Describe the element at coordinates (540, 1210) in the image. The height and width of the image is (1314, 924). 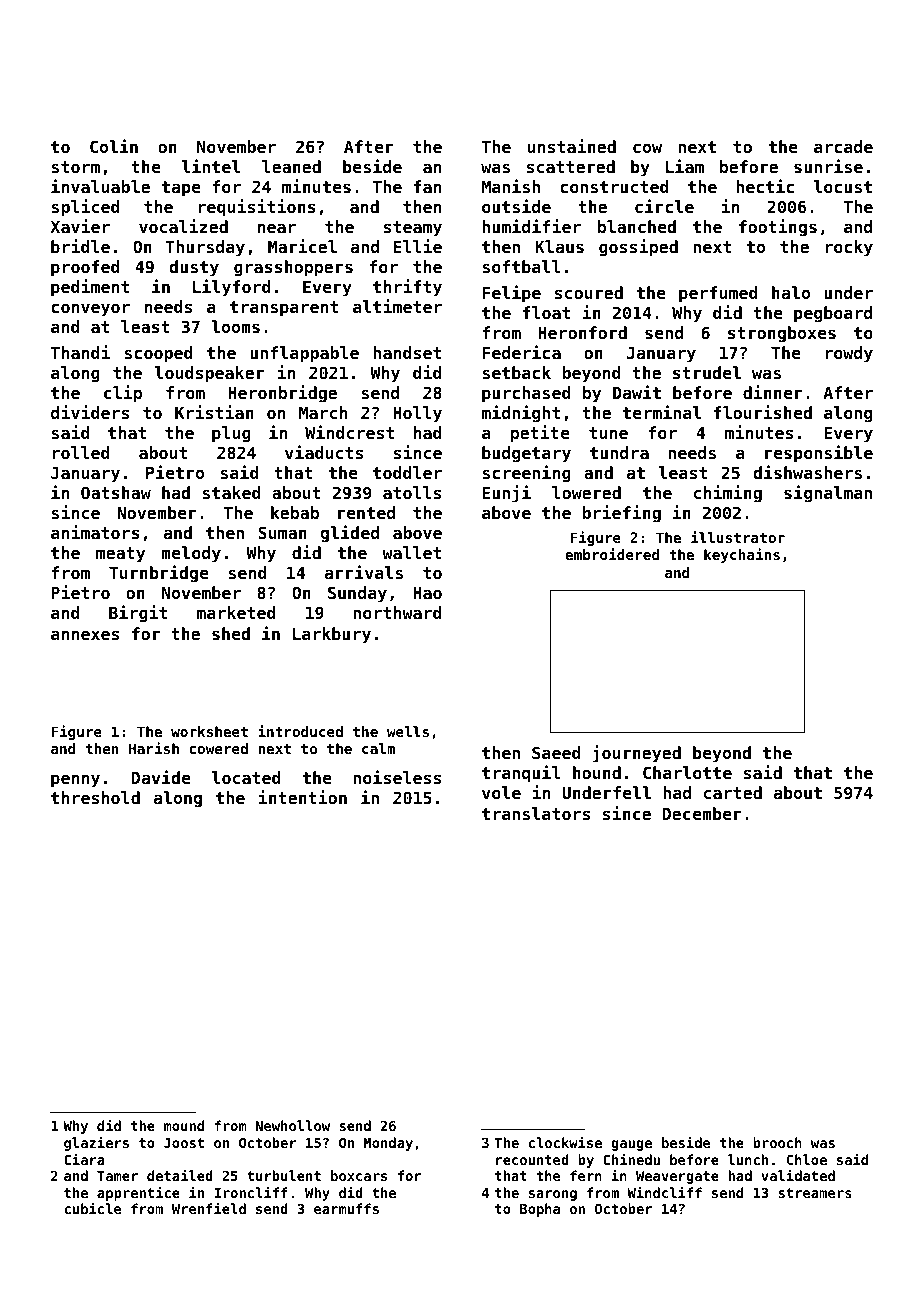
I see `Bopha` at that location.
